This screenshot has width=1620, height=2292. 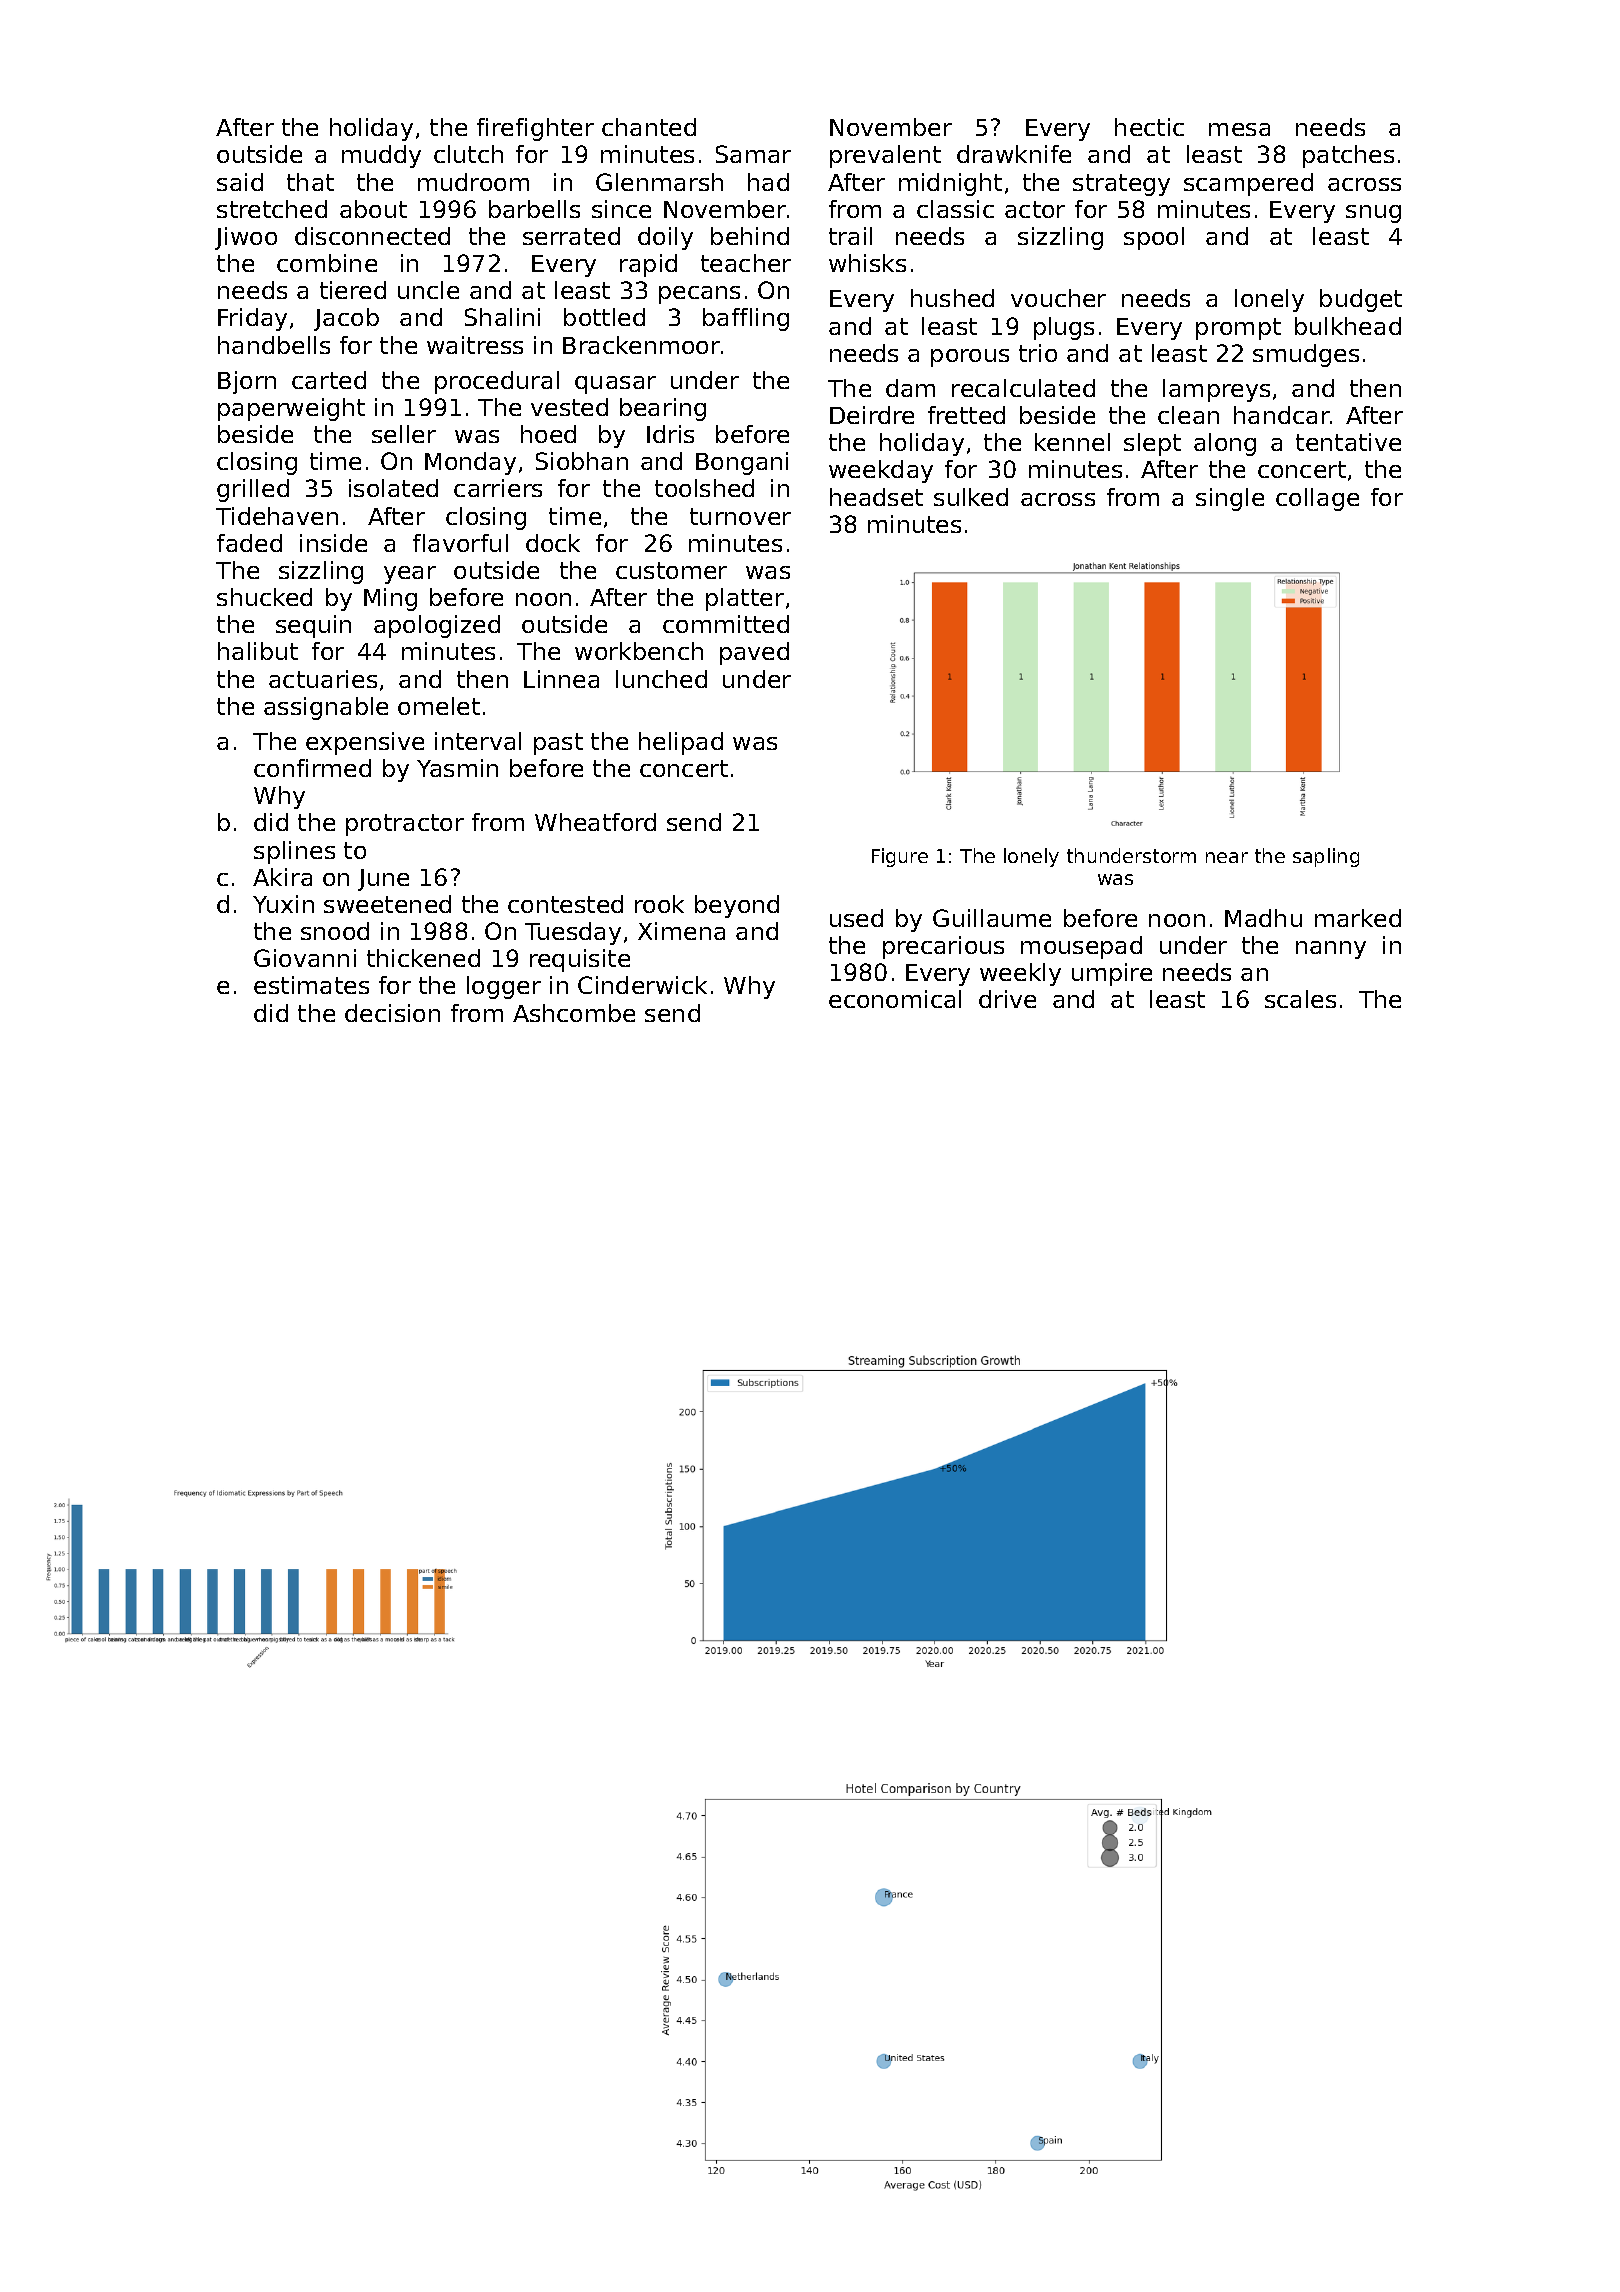 What do you see at coordinates (305, 958) in the screenshot?
I see `Giovanni` at bounding box center [305, 958].
